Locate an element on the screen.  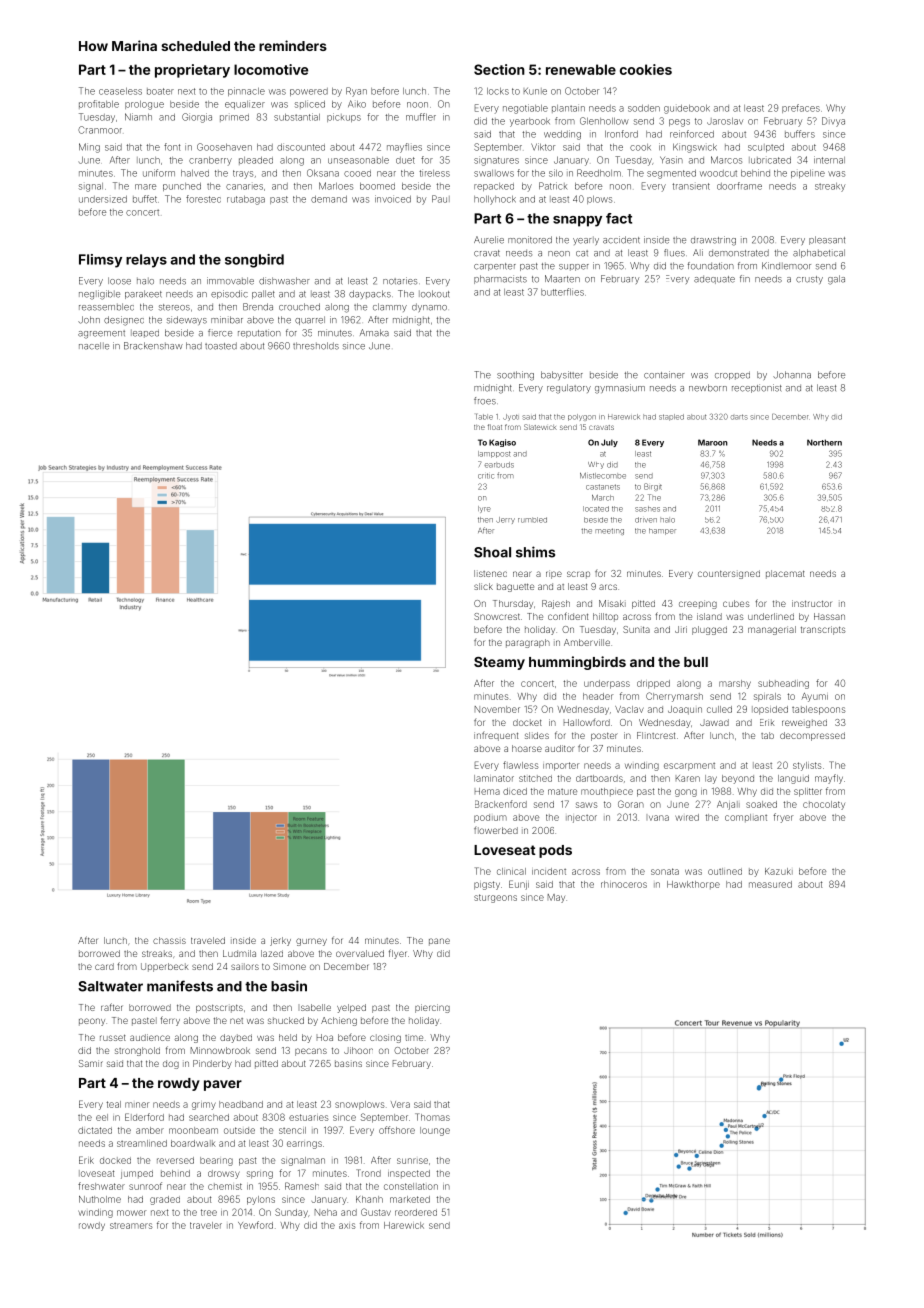
locomotive is located at coordinates (271, 69).
